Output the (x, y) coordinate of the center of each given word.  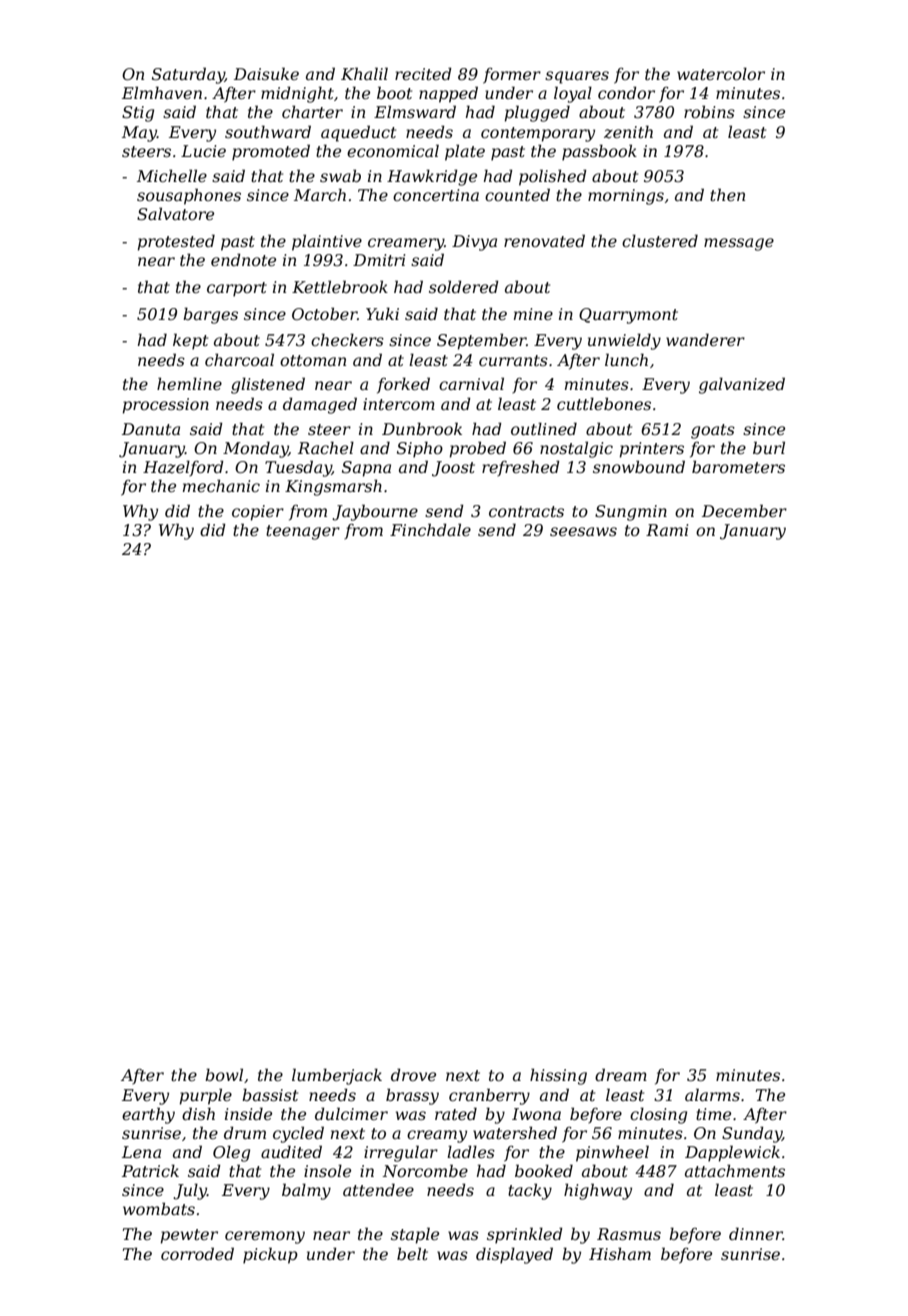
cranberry (489, 1096)
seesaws (583, 531)
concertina (436, 195)
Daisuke (266, 73)
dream (621, 1074)
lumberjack (337, 1076)
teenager (303, 532)
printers (652, 450)
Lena (141, 1152)
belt (412, 1253)
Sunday (752, 1134)
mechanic (221, 485)
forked (403, 385)
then (727, 194)
